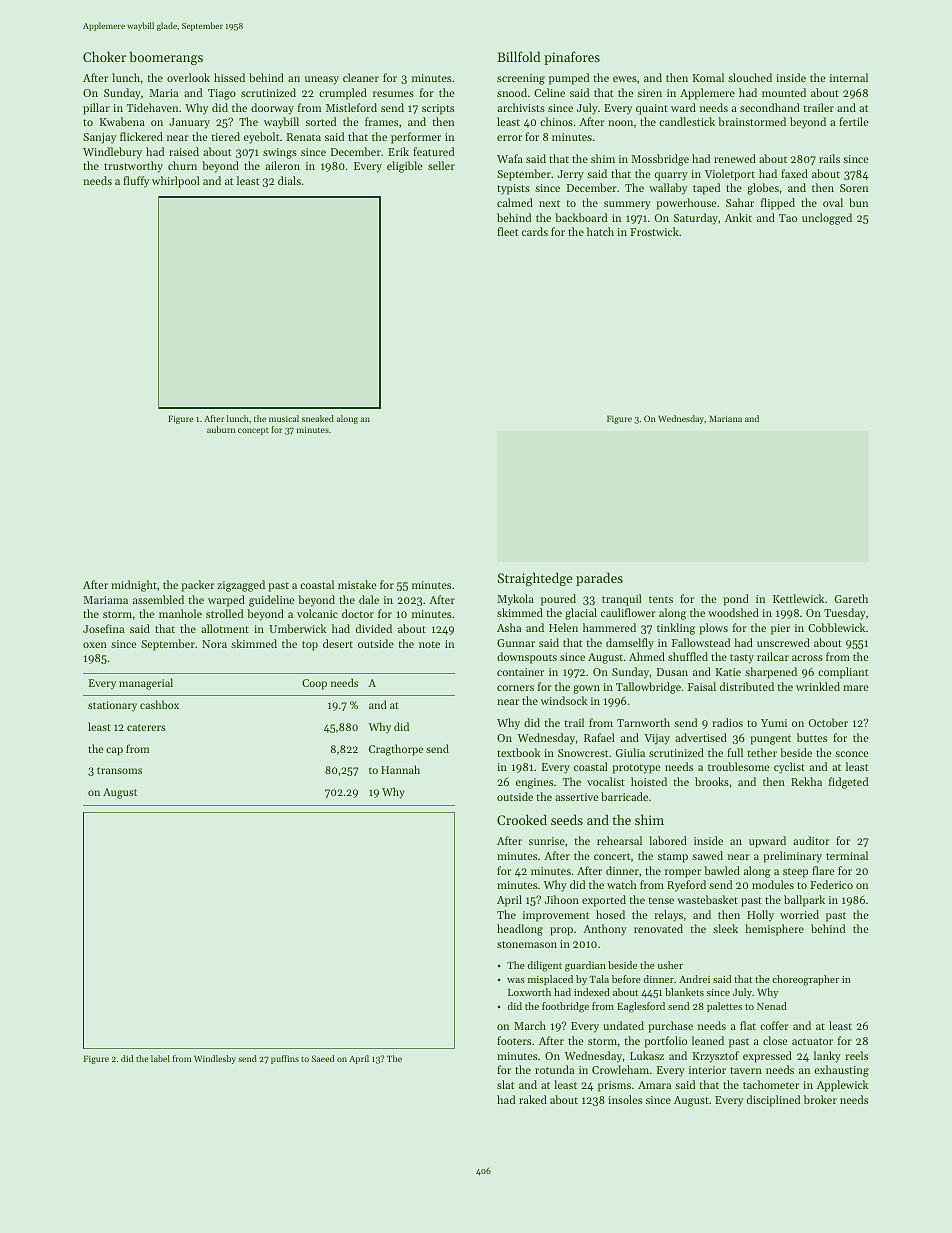 This screenshot has height=1233, width=952. Describe the element at coordinates (176, 182) in the screenshot. I see `whirlpool` at that location.
